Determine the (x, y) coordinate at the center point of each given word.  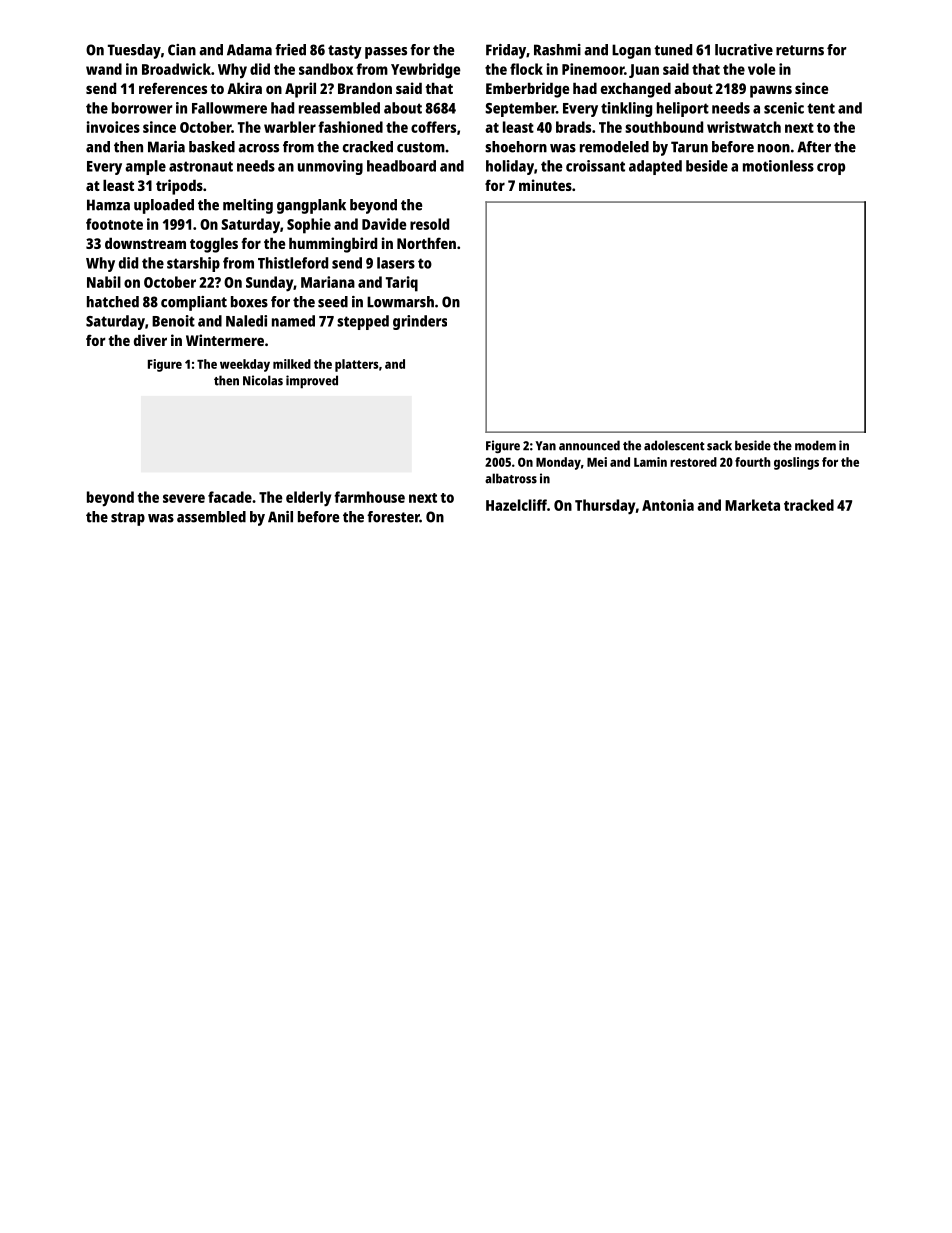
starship (193, 264)
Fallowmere (229, 108)
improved (312, 382)
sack (719, 445)
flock (526, 69)
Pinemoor (593, 69)
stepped (363, 322)
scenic (784, 108)
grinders (420, 322)
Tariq (402, 284)
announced (589, 445)
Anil (280, 517)
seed (333, 302)
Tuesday (134, 51)
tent (821, 108)
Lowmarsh (400, 302)
